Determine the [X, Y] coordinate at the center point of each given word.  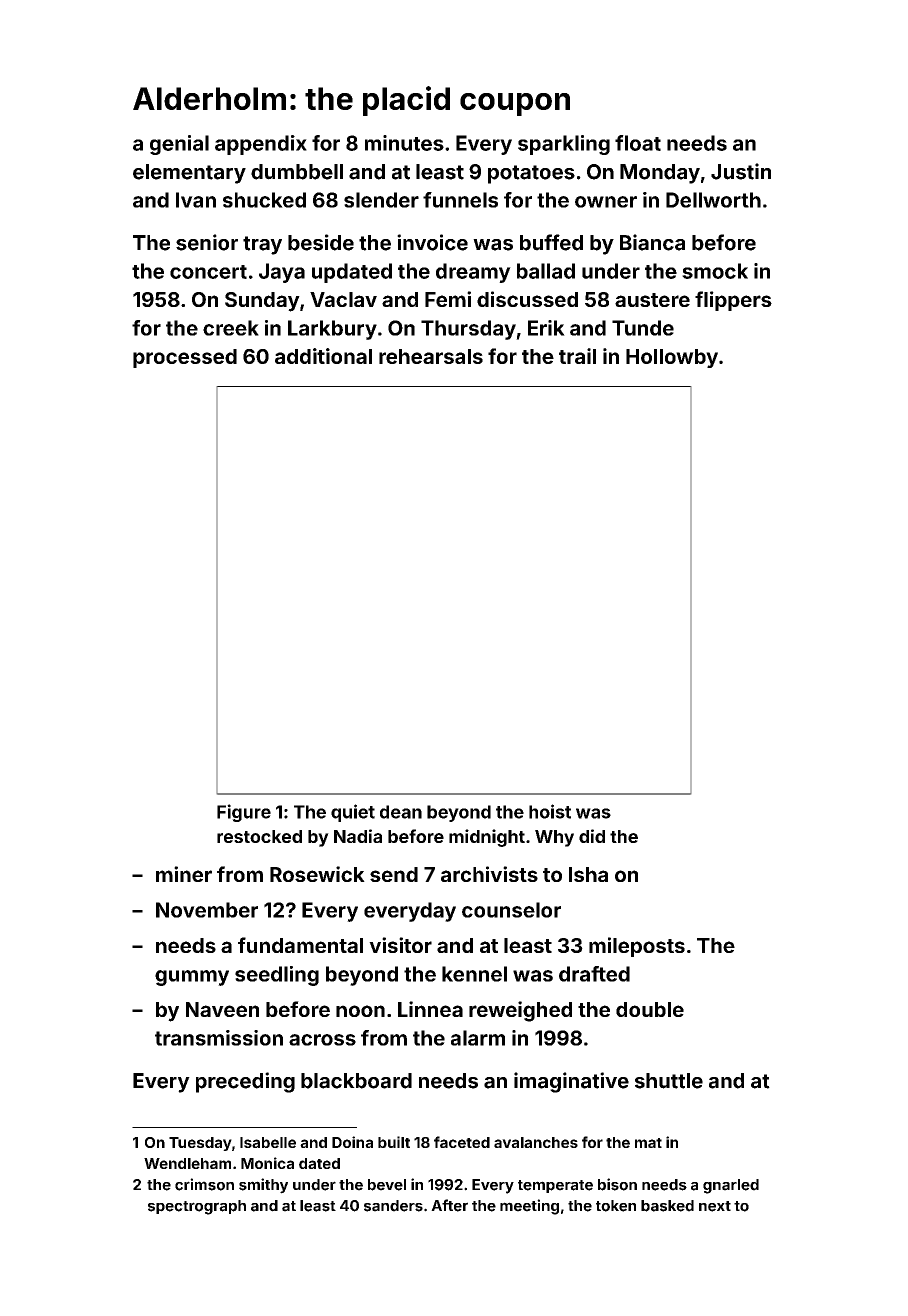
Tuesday [200, 1144]
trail [577, 356]
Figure [244, 813]
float [638, 143]
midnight [487, 838]
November [207, 910]
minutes [404, 143]
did [592, 836]
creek [231, 328]
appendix [261, 145]
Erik [546, 328]
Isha [588, 874]
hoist [550, 811]
